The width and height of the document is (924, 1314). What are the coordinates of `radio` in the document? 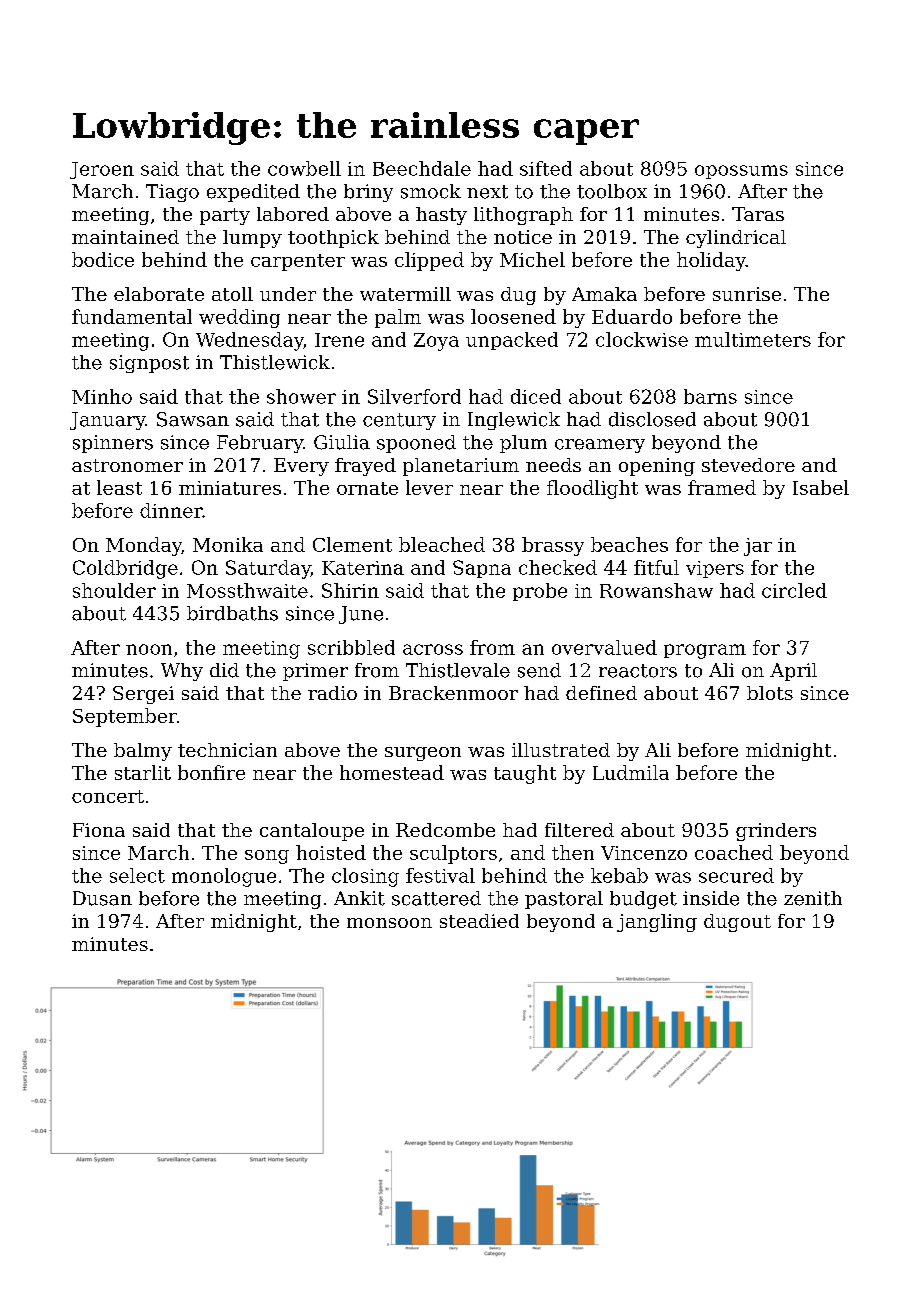 It's located at (332, 693).
